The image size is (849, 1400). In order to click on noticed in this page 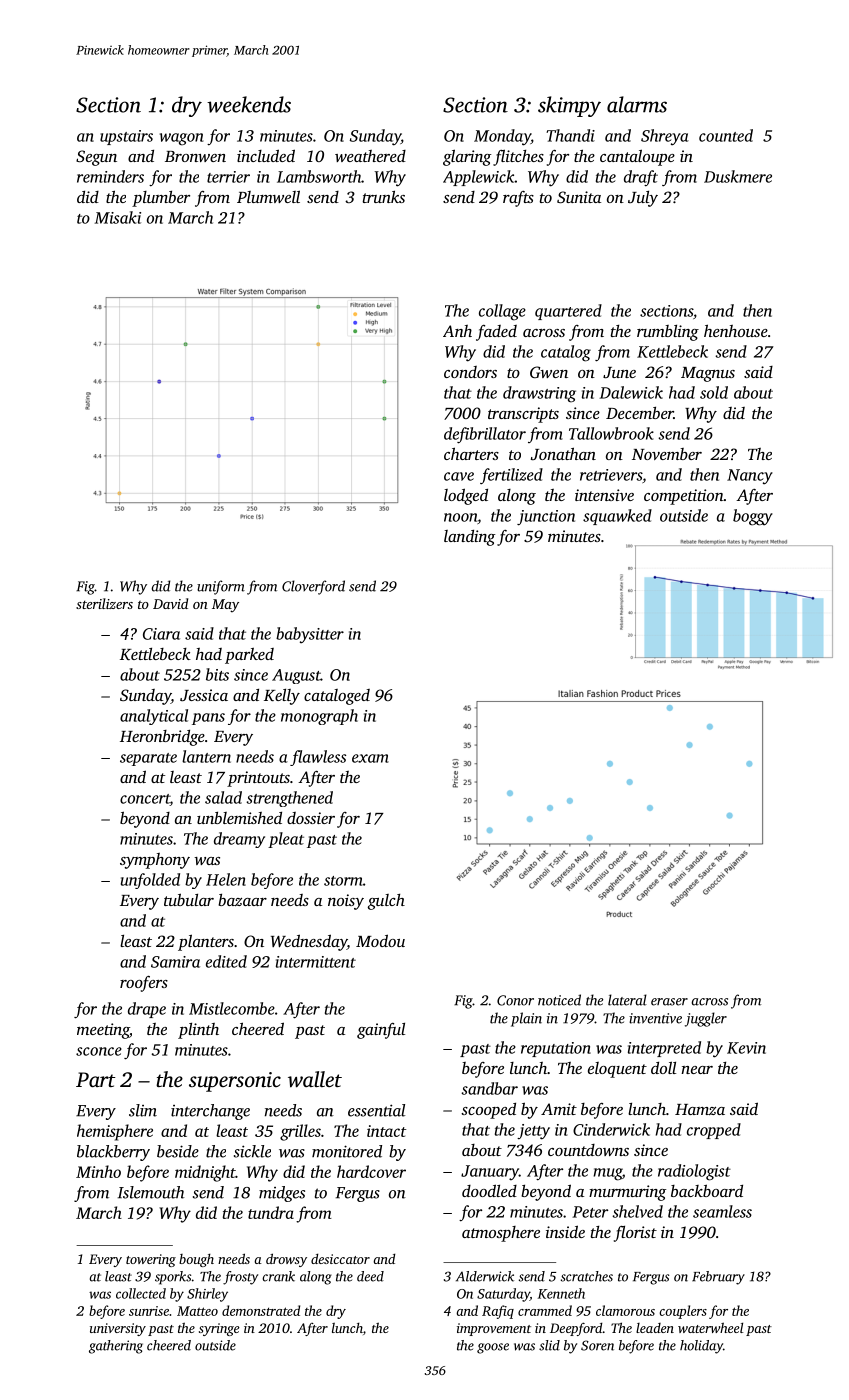, I will do `click(559, 1000)`.
